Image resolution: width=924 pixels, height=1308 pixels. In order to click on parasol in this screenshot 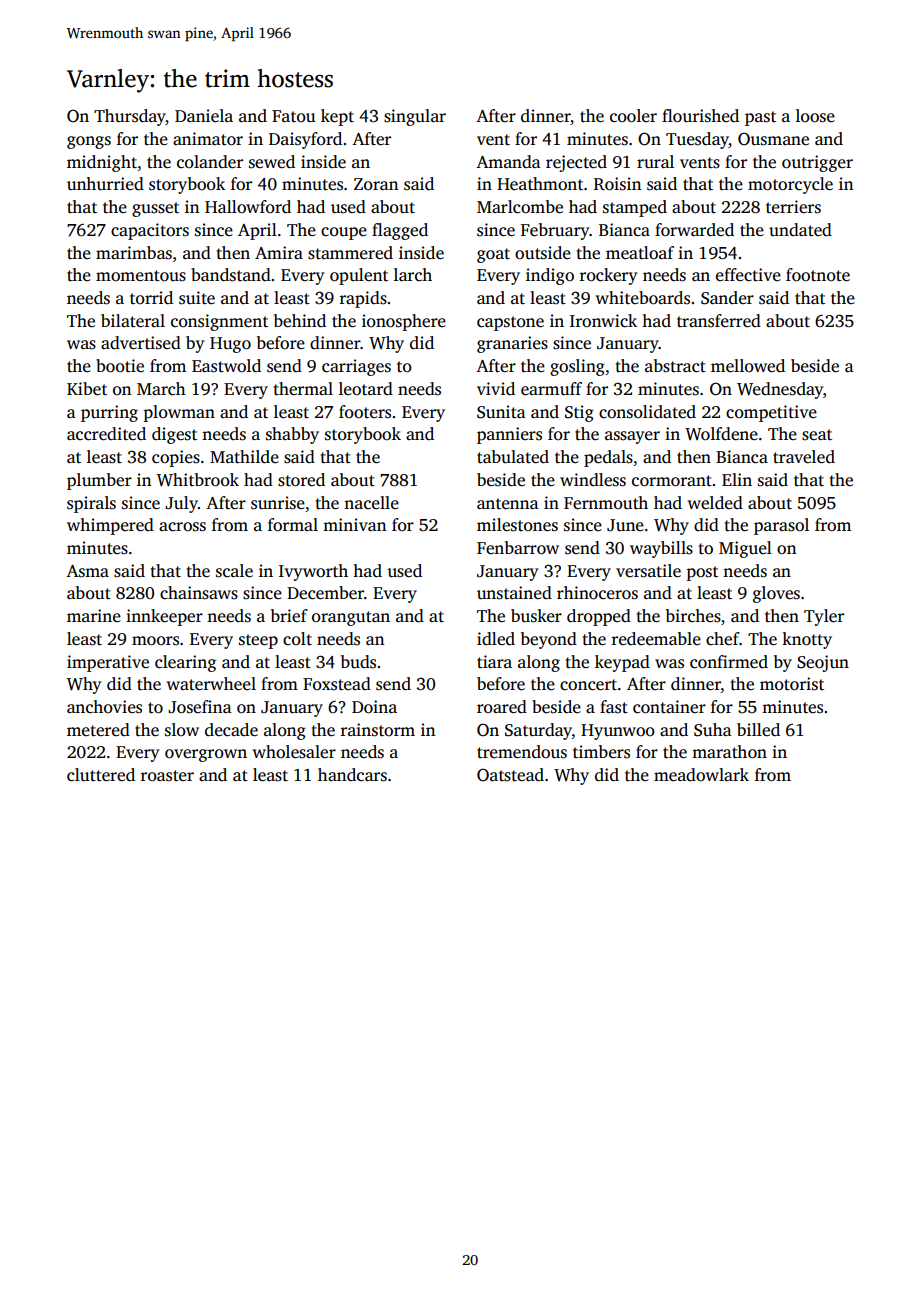, I will do `click(781, 526)`.
